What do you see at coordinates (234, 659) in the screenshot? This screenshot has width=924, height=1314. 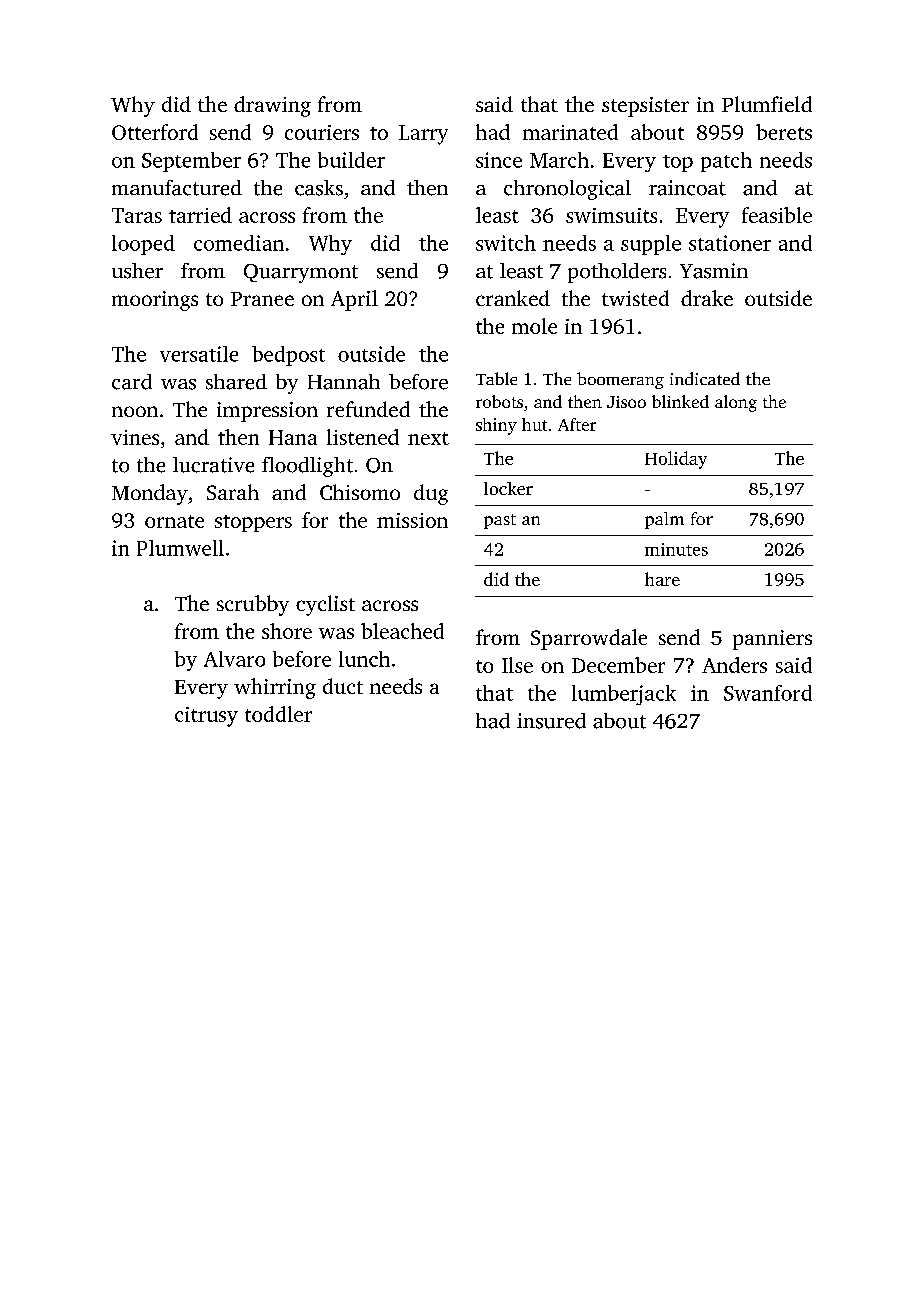 I see `Alvaro` at bounding box center [234, 659].
